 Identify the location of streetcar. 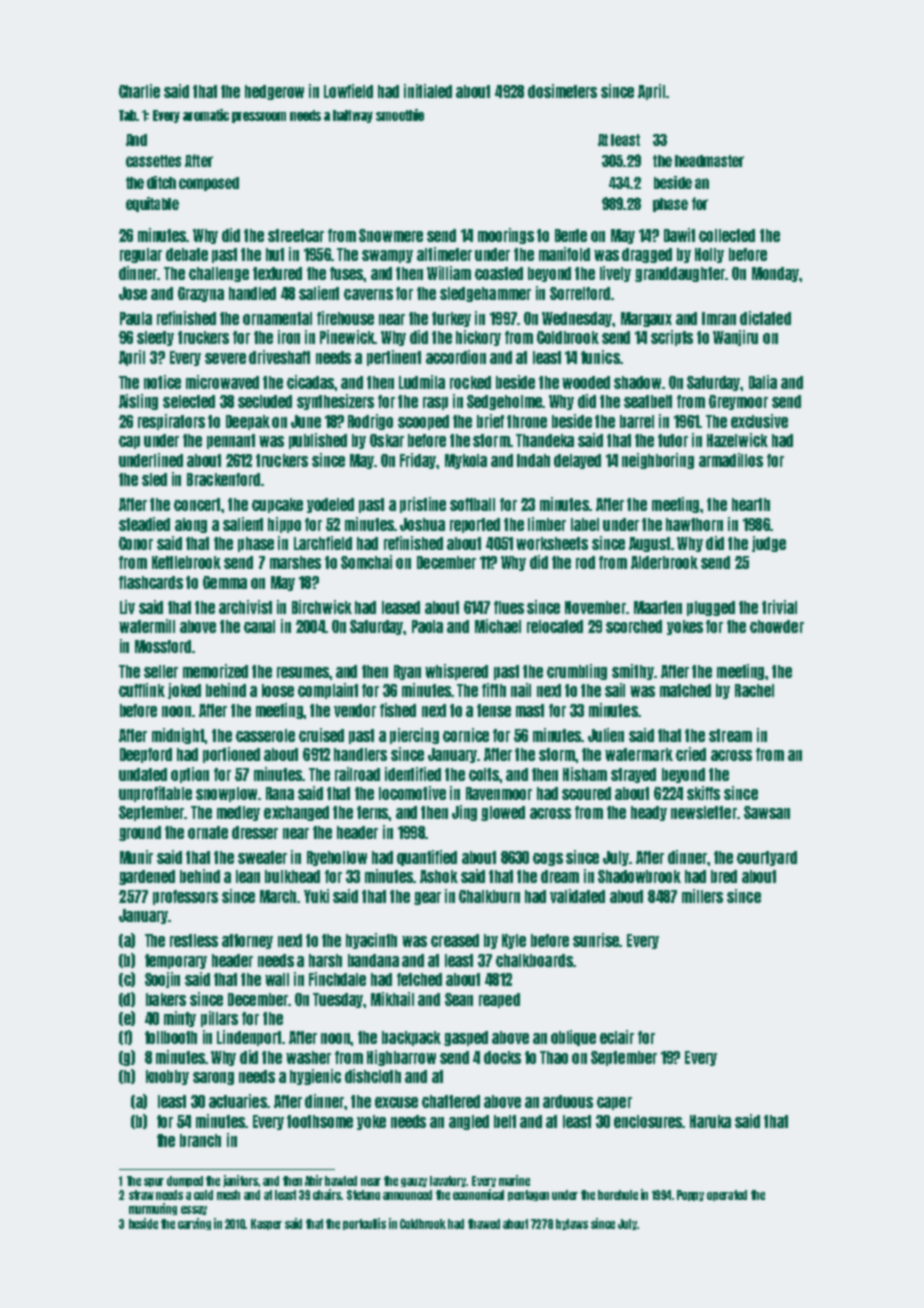
(296, 235).
